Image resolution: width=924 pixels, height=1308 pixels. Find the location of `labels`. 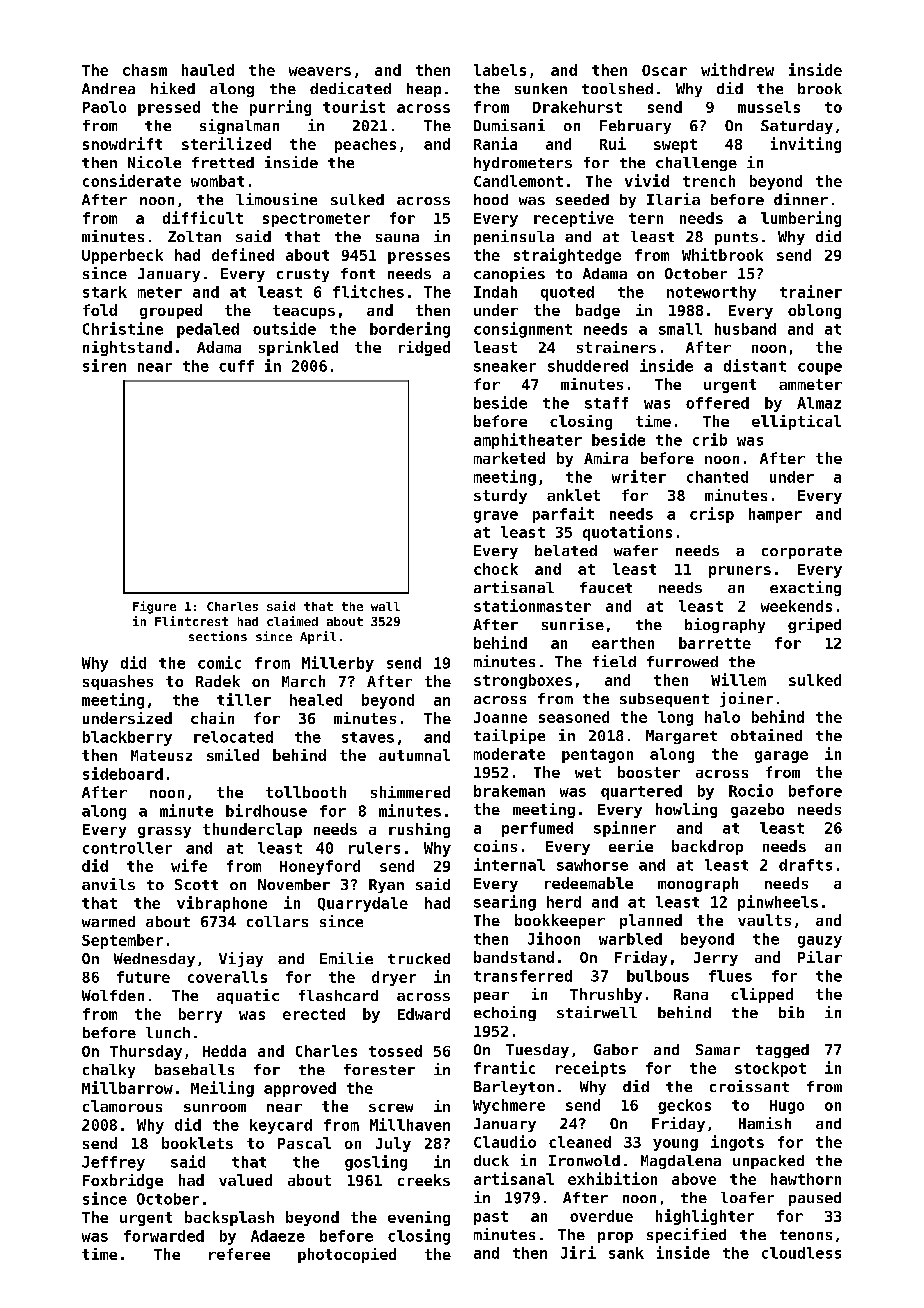

labels is located at coordinates (500, 70).
